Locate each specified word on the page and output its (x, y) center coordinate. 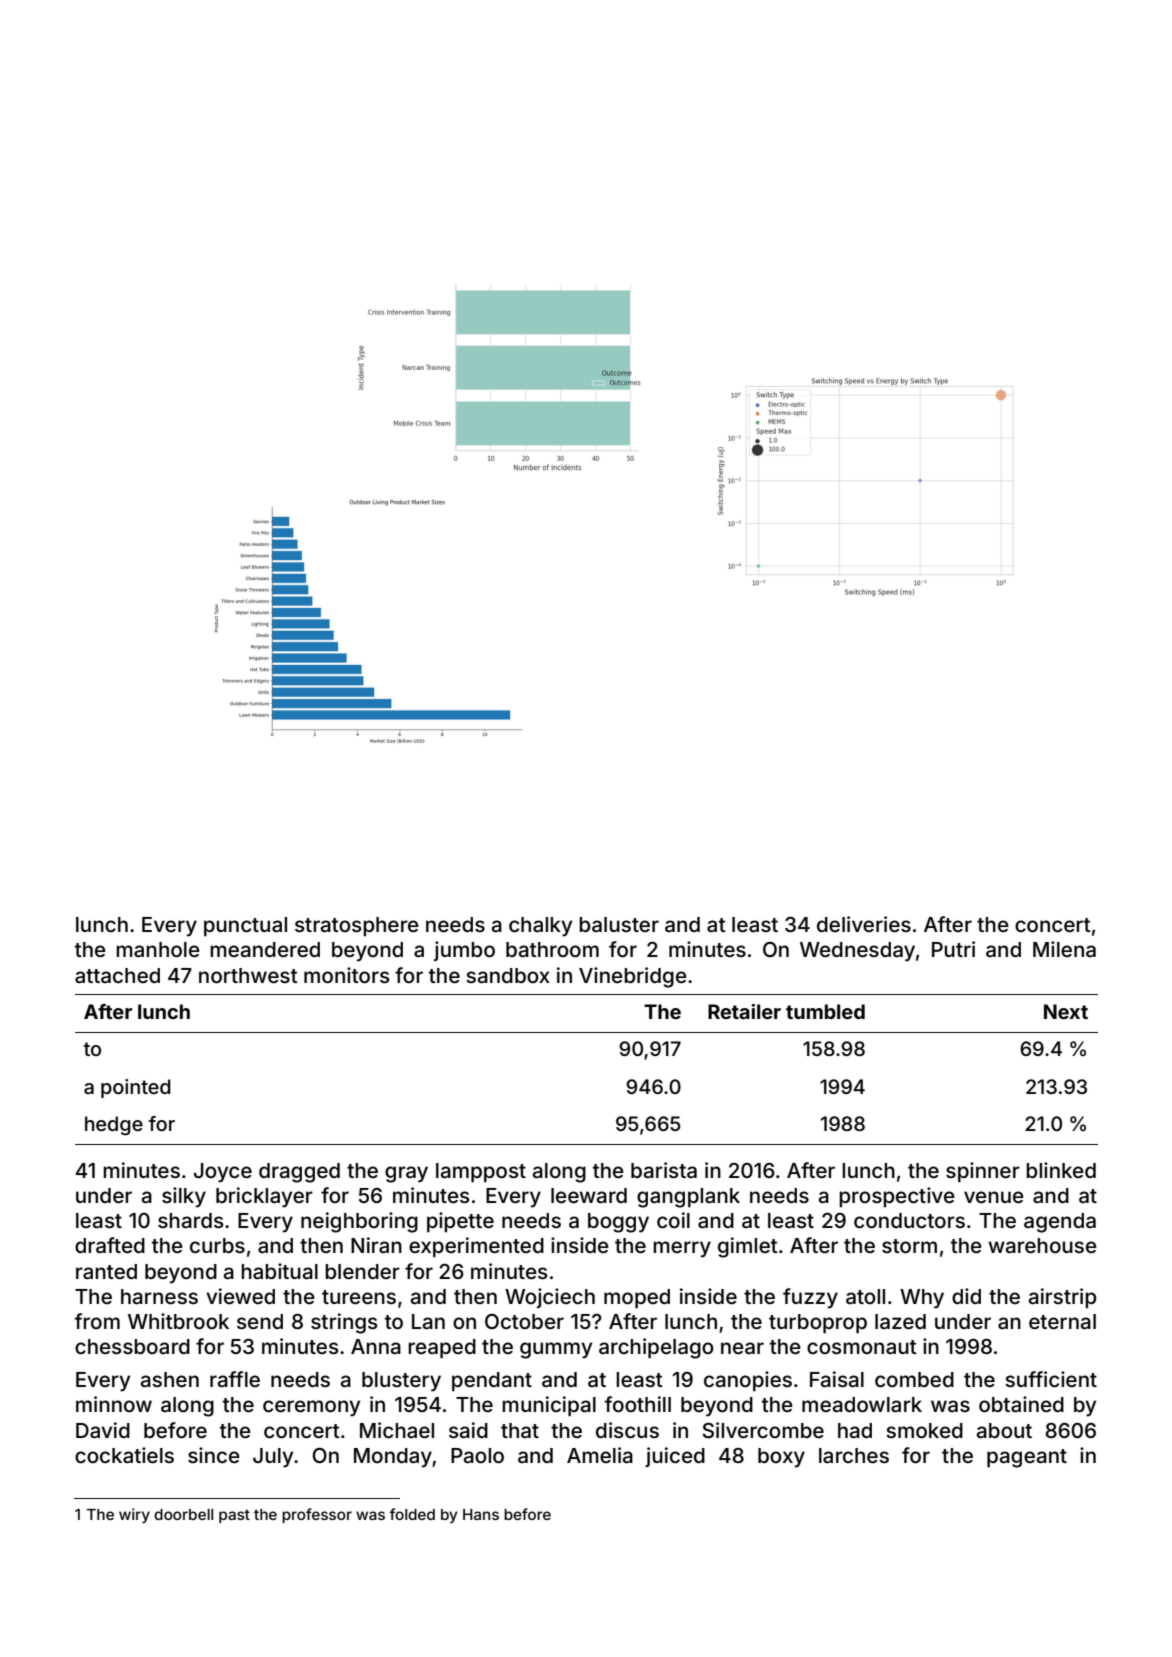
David (103, 1430)
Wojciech (550, 1298)
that (520, 1430)
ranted (106, 1271)
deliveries (864, 924)
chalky (540, 927)
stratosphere (357, 926)
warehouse (1042, 1245)
